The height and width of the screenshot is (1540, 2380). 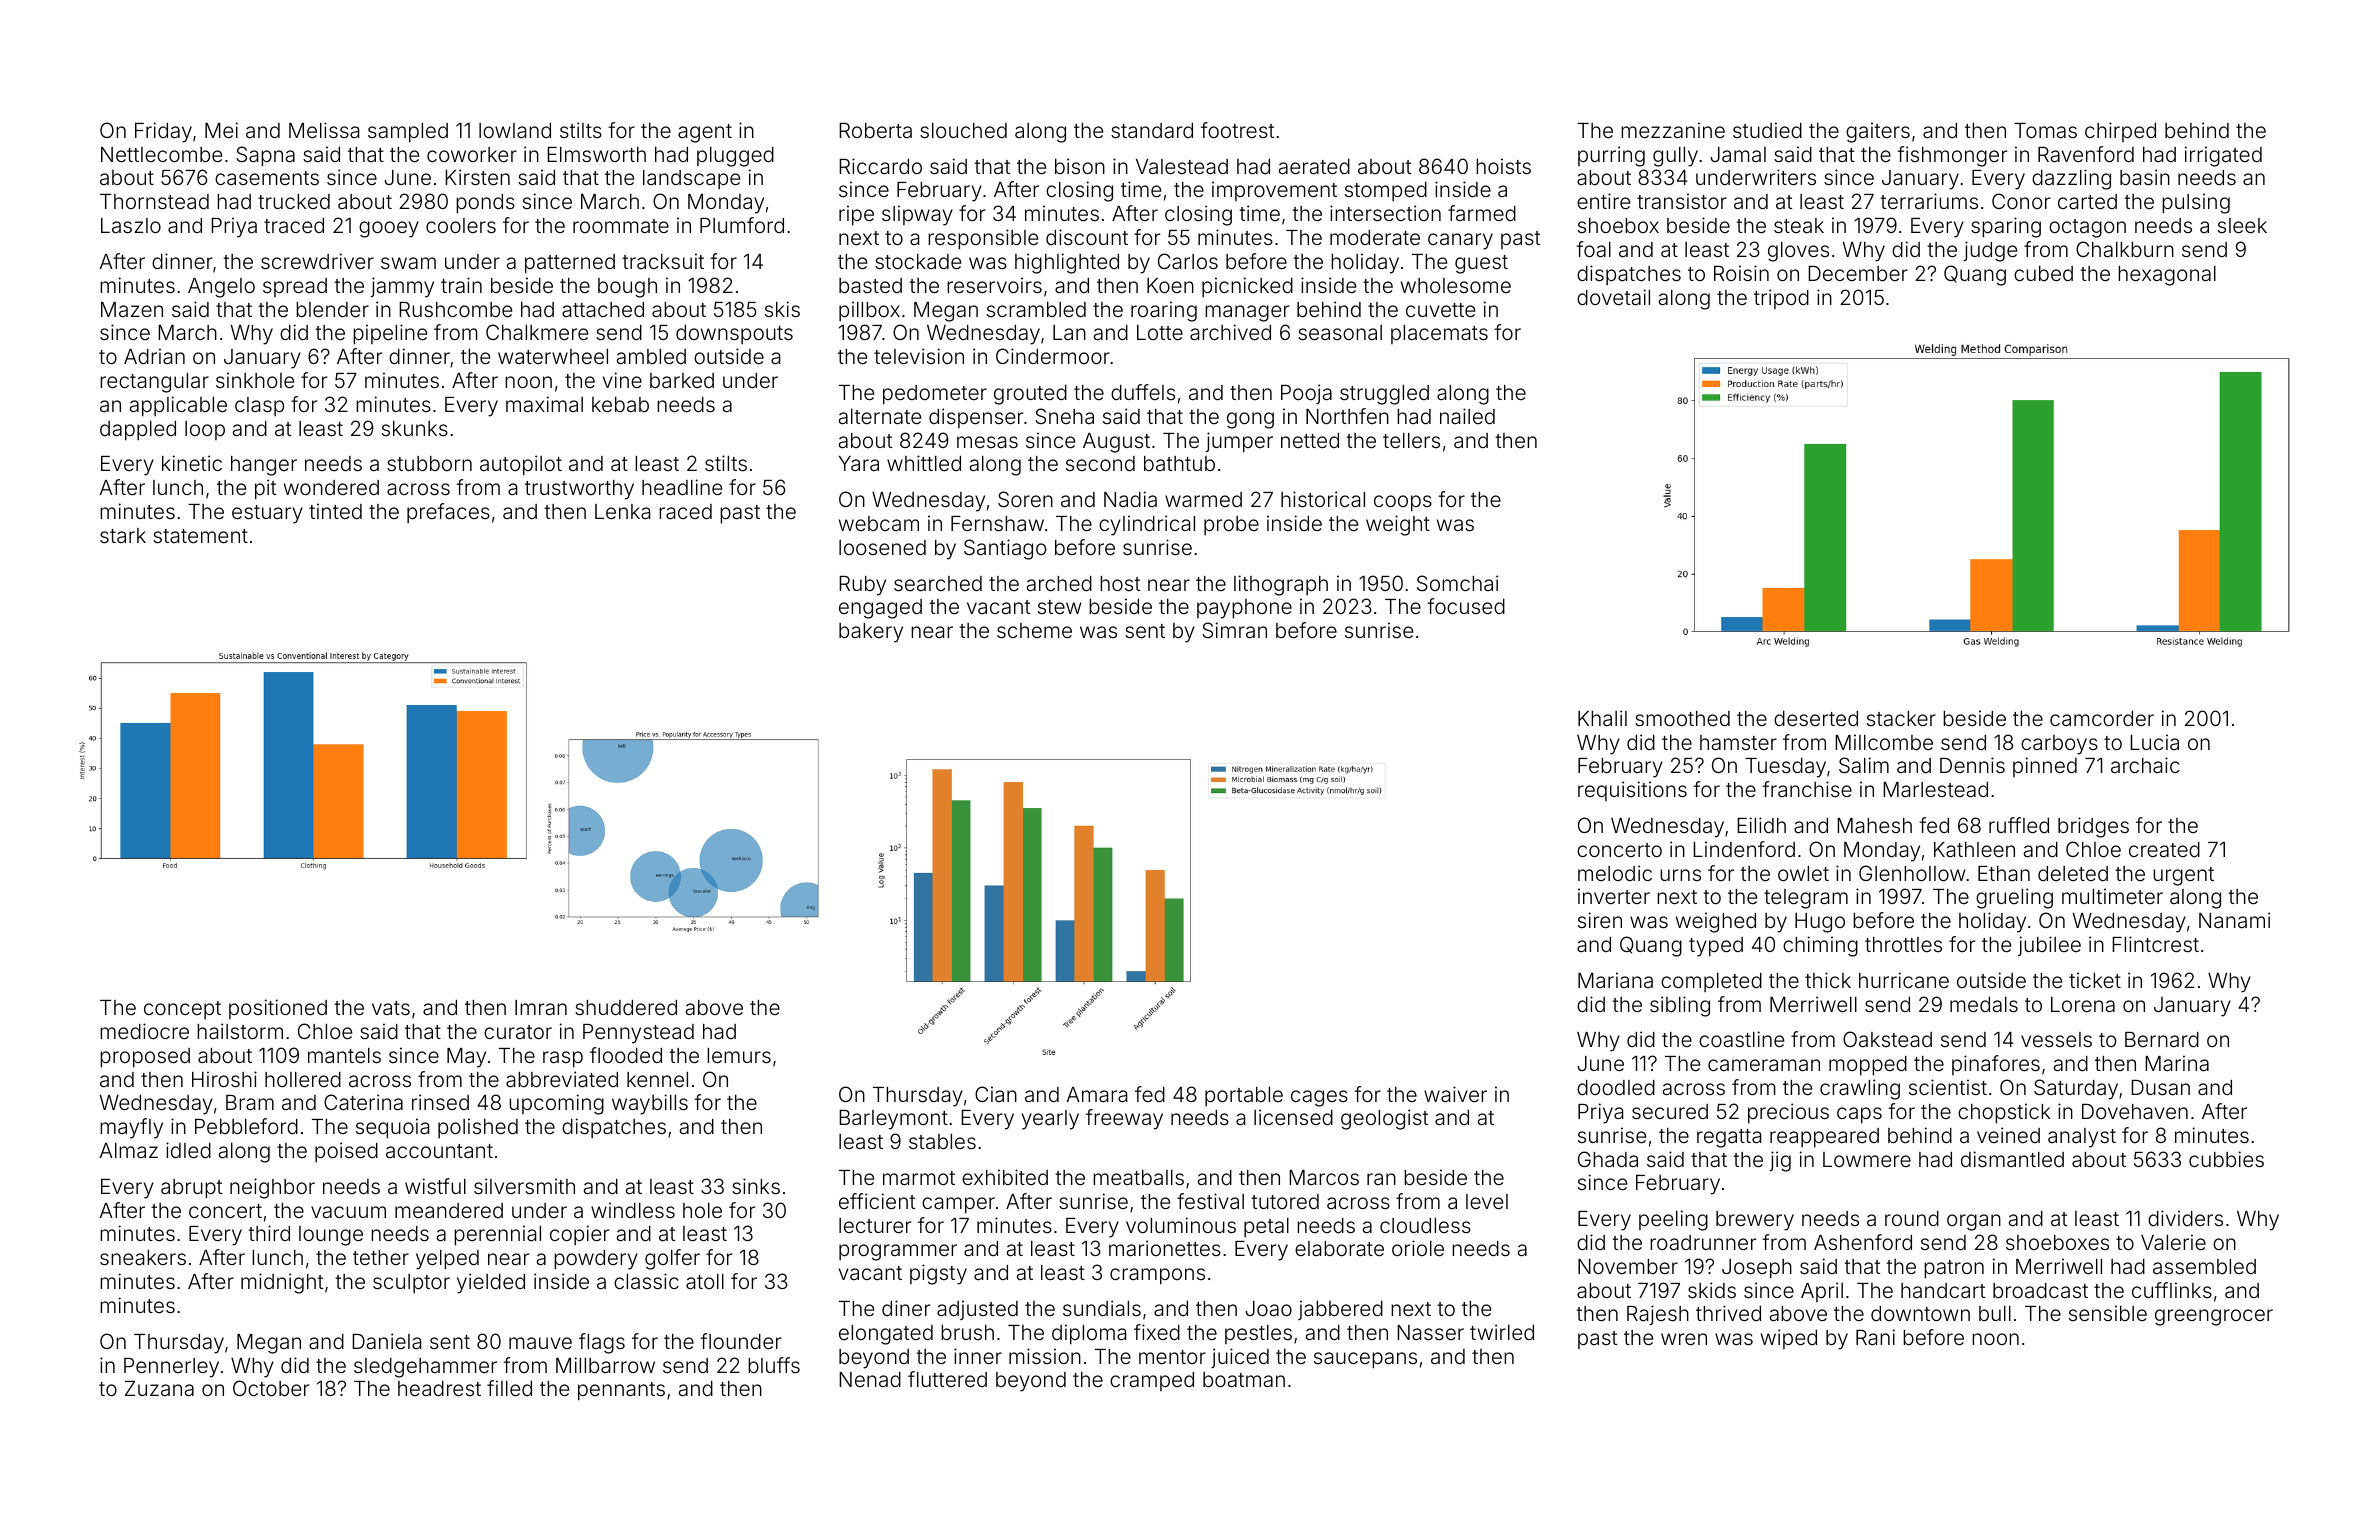 I want to click on juiced, so click(x=1240, y=1358).
